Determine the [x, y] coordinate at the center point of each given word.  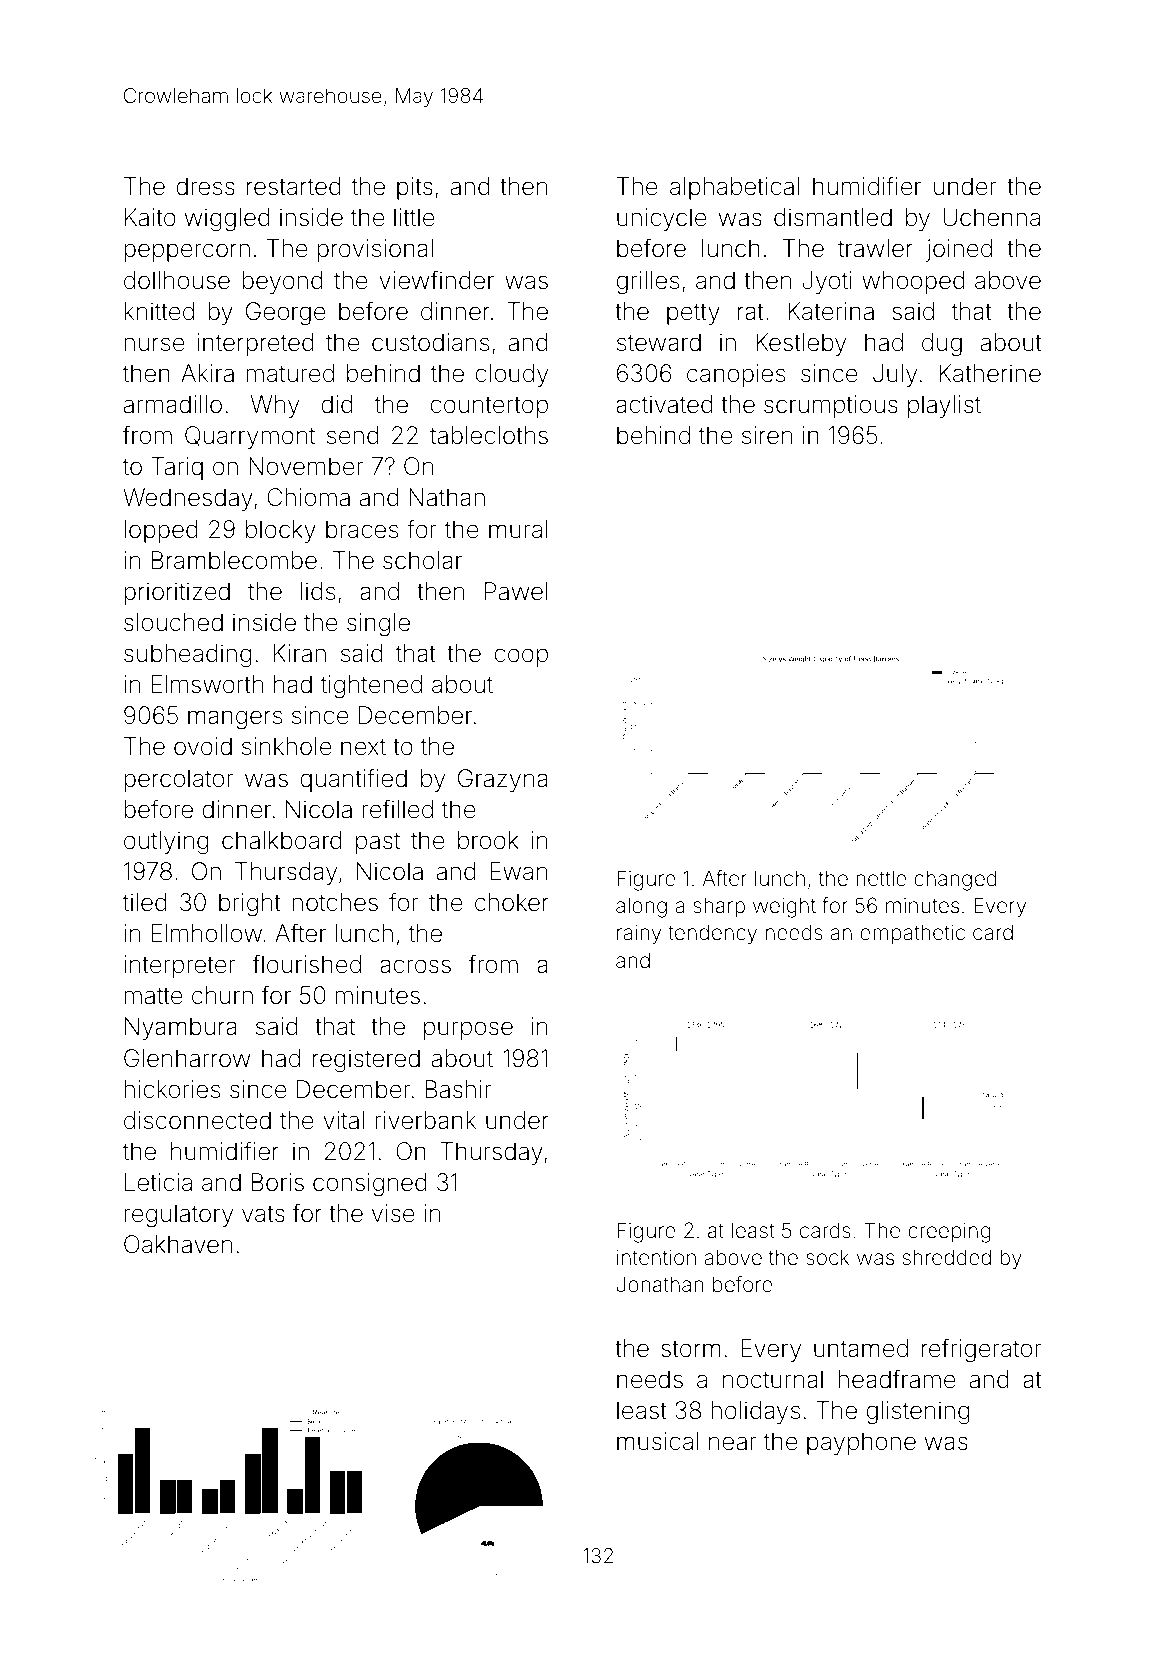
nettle [881, 879]
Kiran [300, 653]
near [732, 1443]
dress [205, 186]
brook [488, 840]
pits [415, 188]
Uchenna [991, 217]
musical [658, 1441]
